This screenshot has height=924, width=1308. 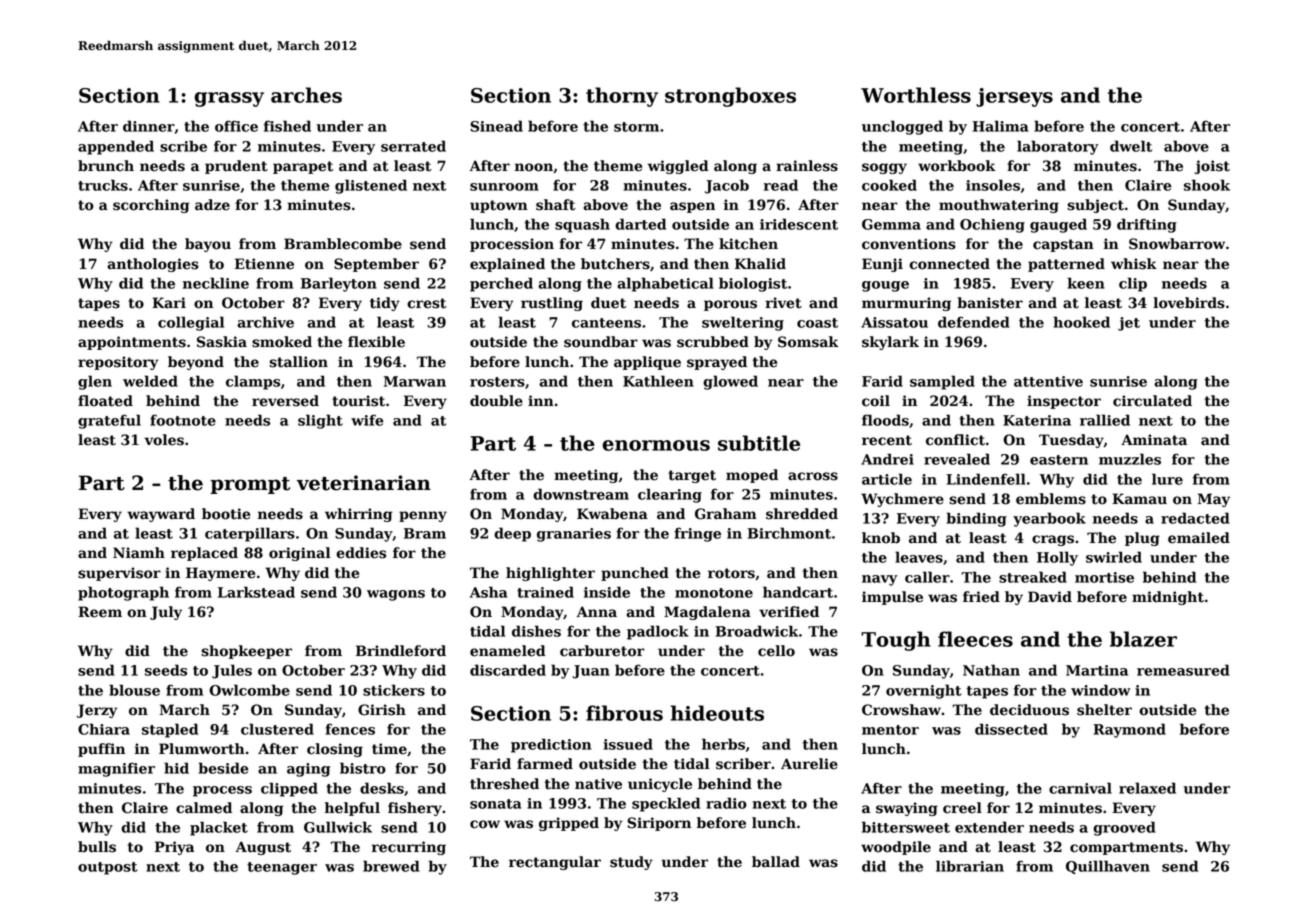 I want to click on bulls, so click(x=97, y=847).
